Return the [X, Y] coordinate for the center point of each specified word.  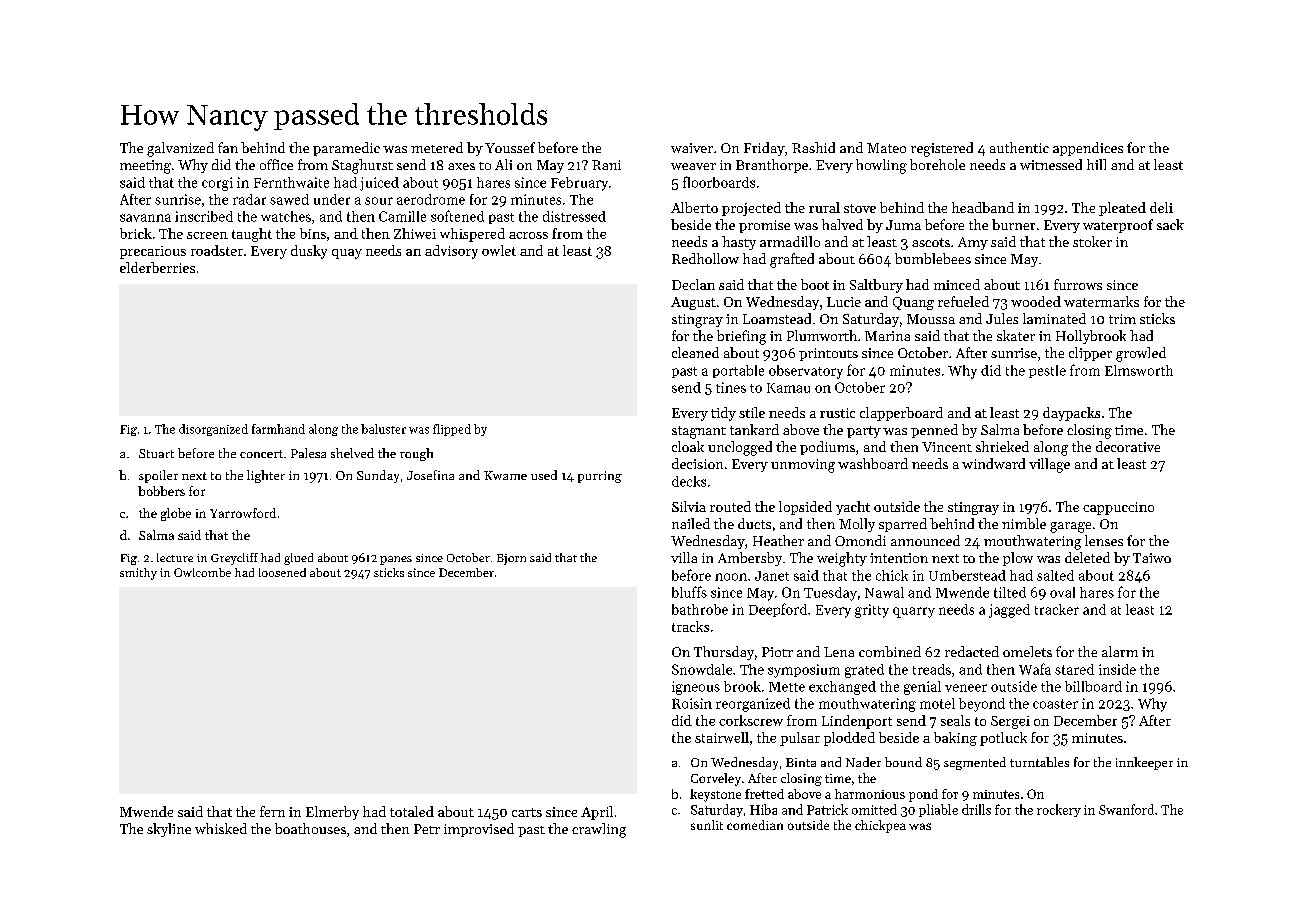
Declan [693, 284]
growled [1141, 354]
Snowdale [702, 669]
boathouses [310, 828]
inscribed [204, 216]
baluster [383, 429]
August [693, 303]
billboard [1093, 686]
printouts [828, 354]
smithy [138, 574]
